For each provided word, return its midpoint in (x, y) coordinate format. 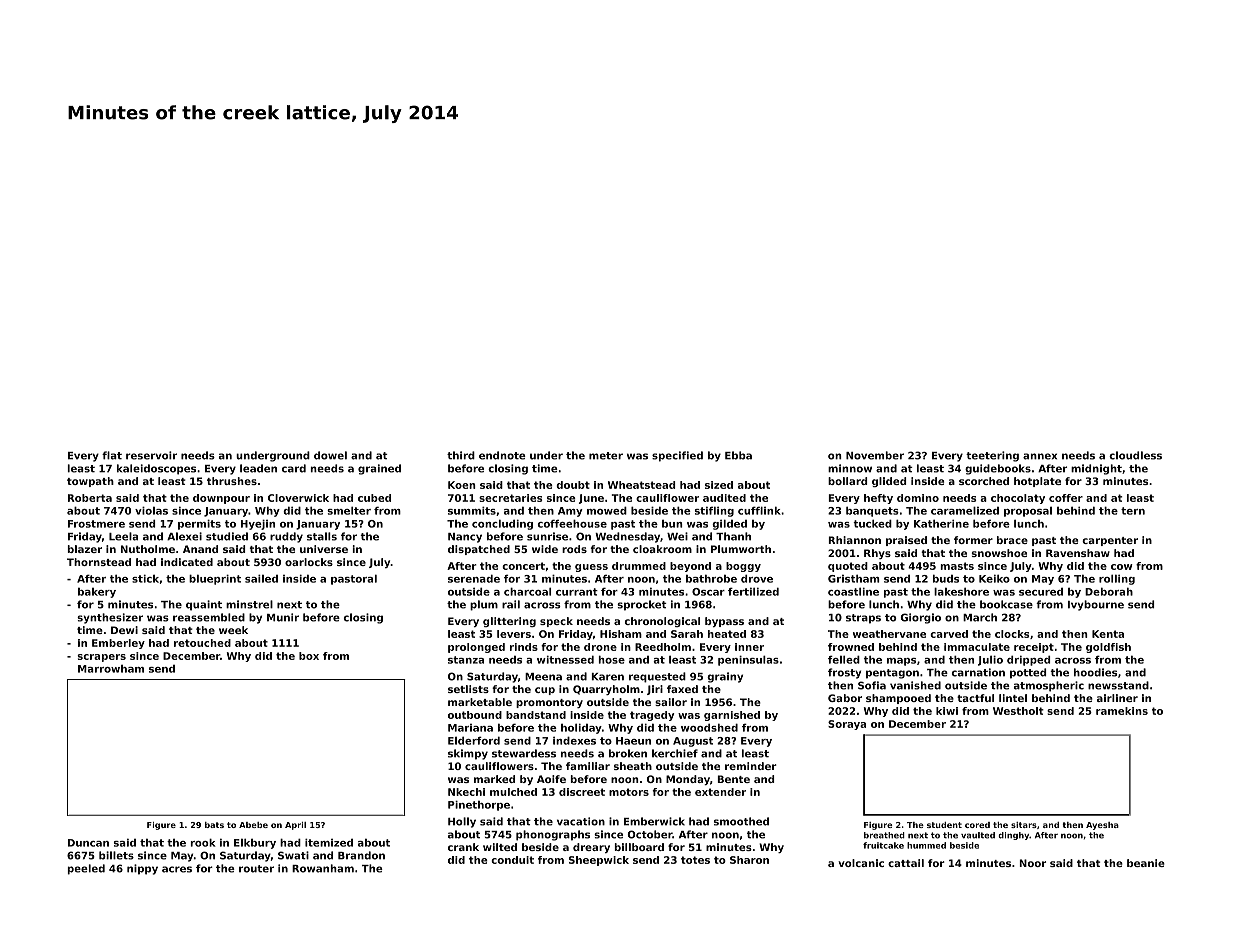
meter (606, 456)
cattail (906, 863)
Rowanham (323, 868)
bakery (97, 593)
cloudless (1135, 455)
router (256, 869)
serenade (474, 579)
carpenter (1110, 541)
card (294, 468)
